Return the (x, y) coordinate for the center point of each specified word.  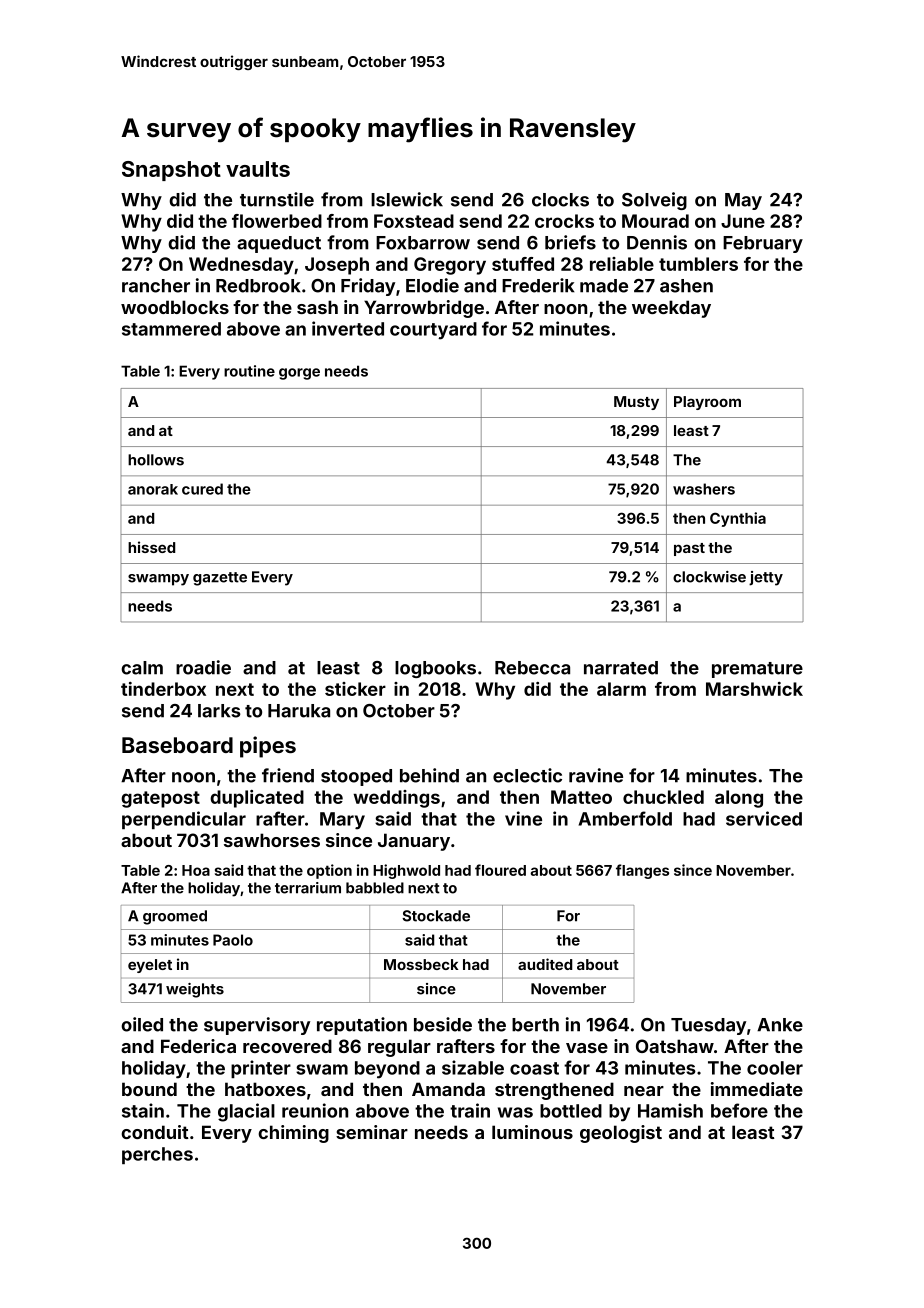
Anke (780, 1025)
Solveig (654, 201)
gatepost (160, 799)
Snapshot (171, 171)
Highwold (406, 871)
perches (157, 1155)
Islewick (407, 199)
